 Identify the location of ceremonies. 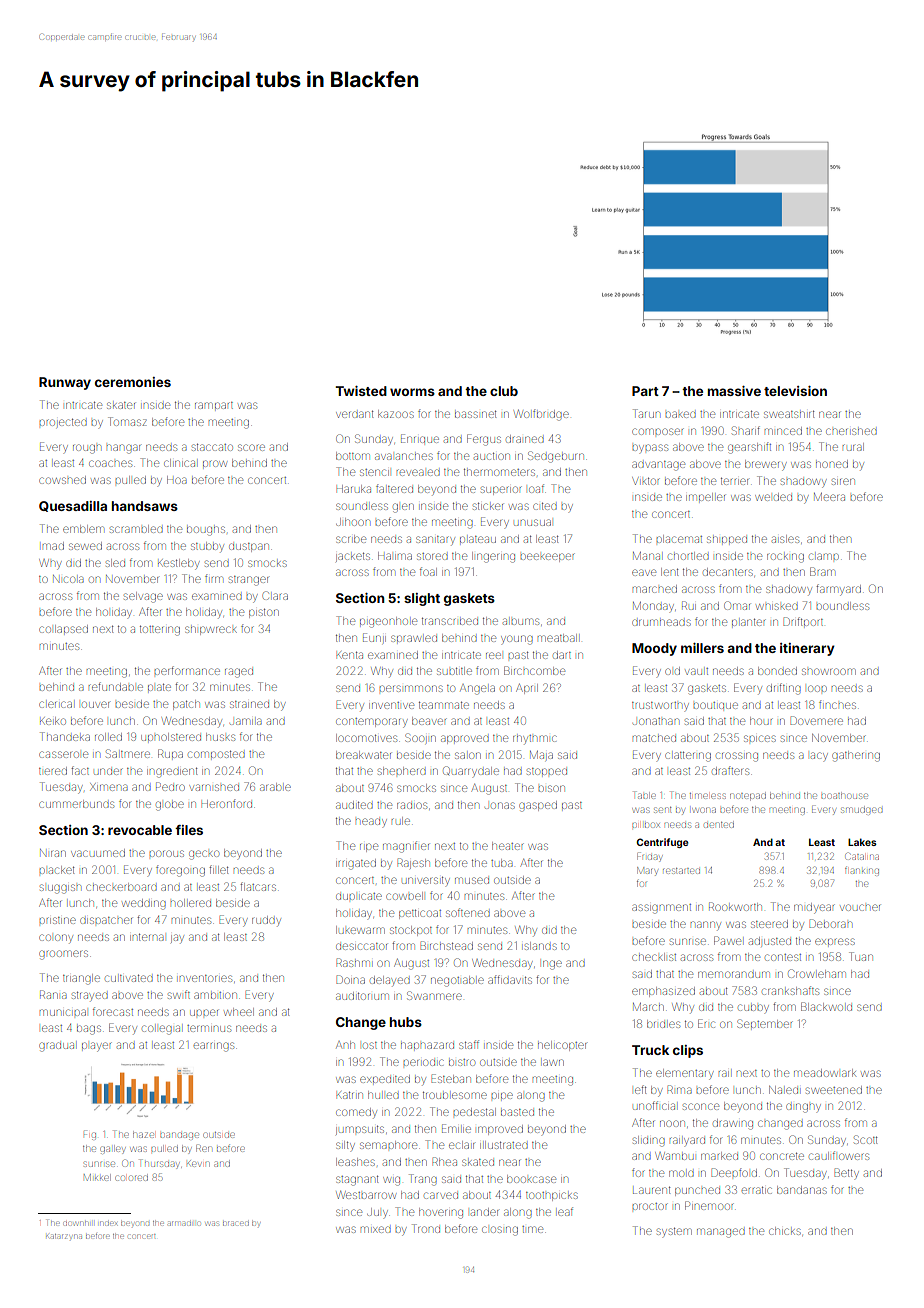
(133, 382).
